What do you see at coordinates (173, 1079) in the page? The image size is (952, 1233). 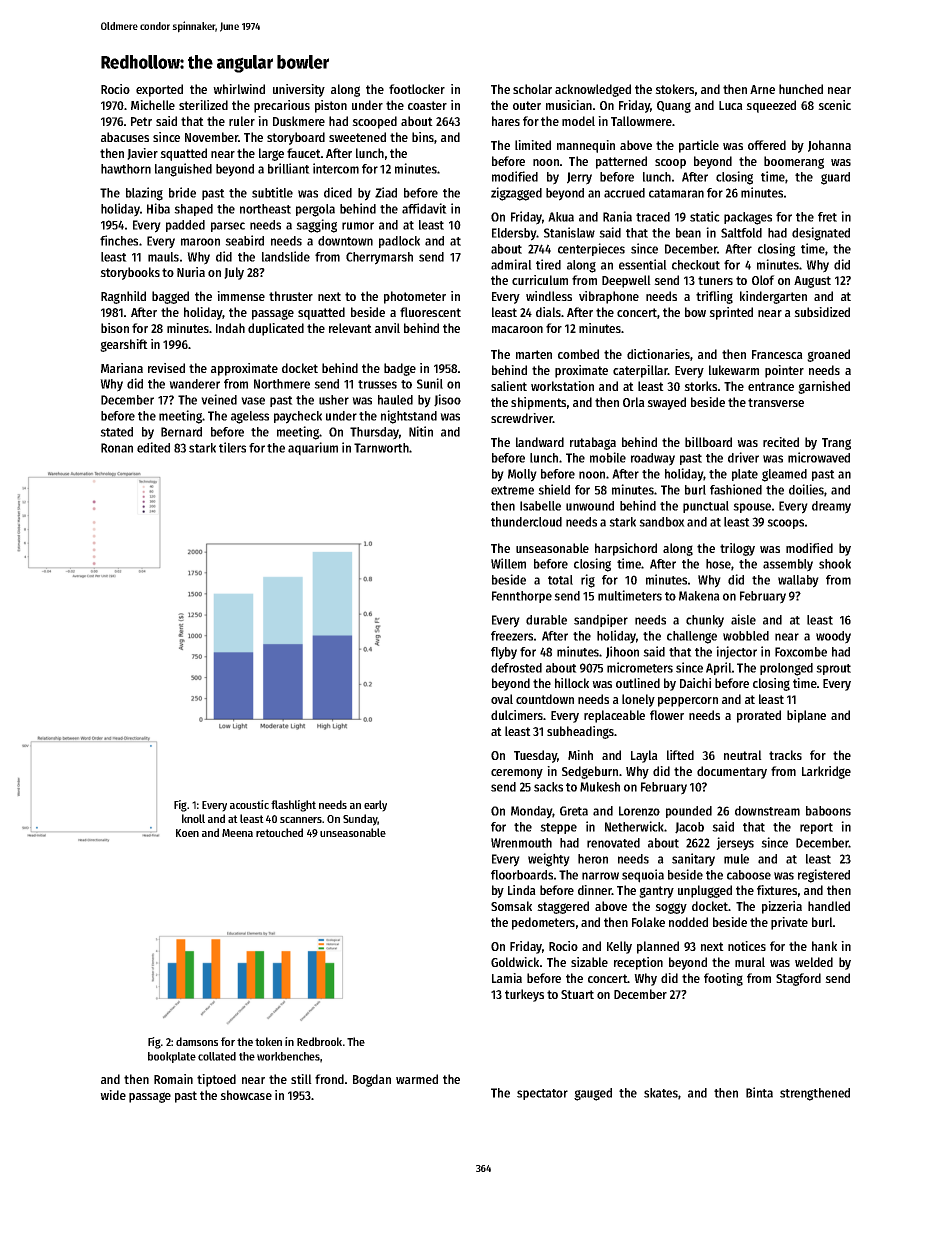 I see `Romain` at bounding box center [173, 1079].
